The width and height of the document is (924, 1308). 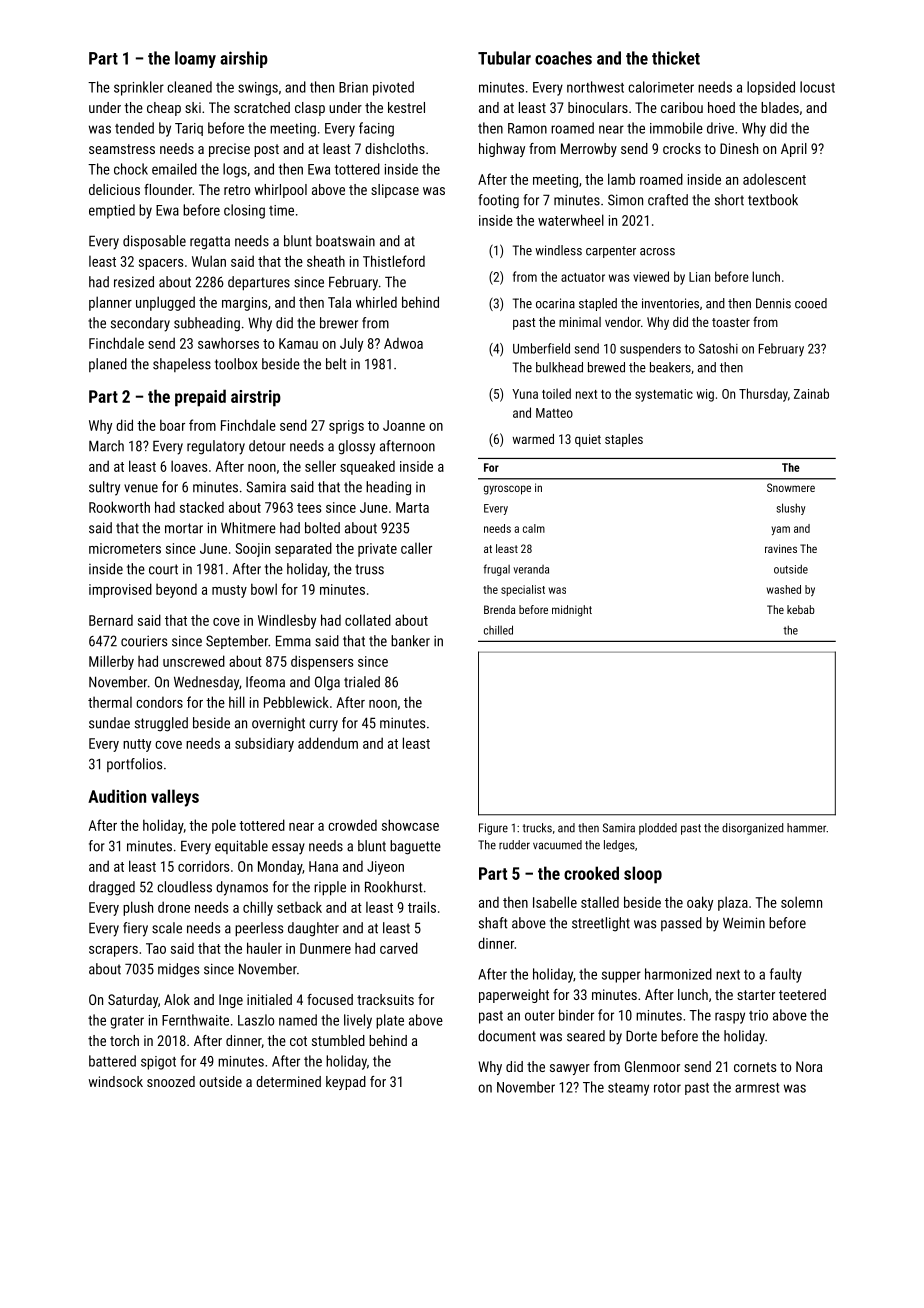 What do you see at coordinates (280, 867) in the document?
I see `Monday` at bounding box center [280, 867].
